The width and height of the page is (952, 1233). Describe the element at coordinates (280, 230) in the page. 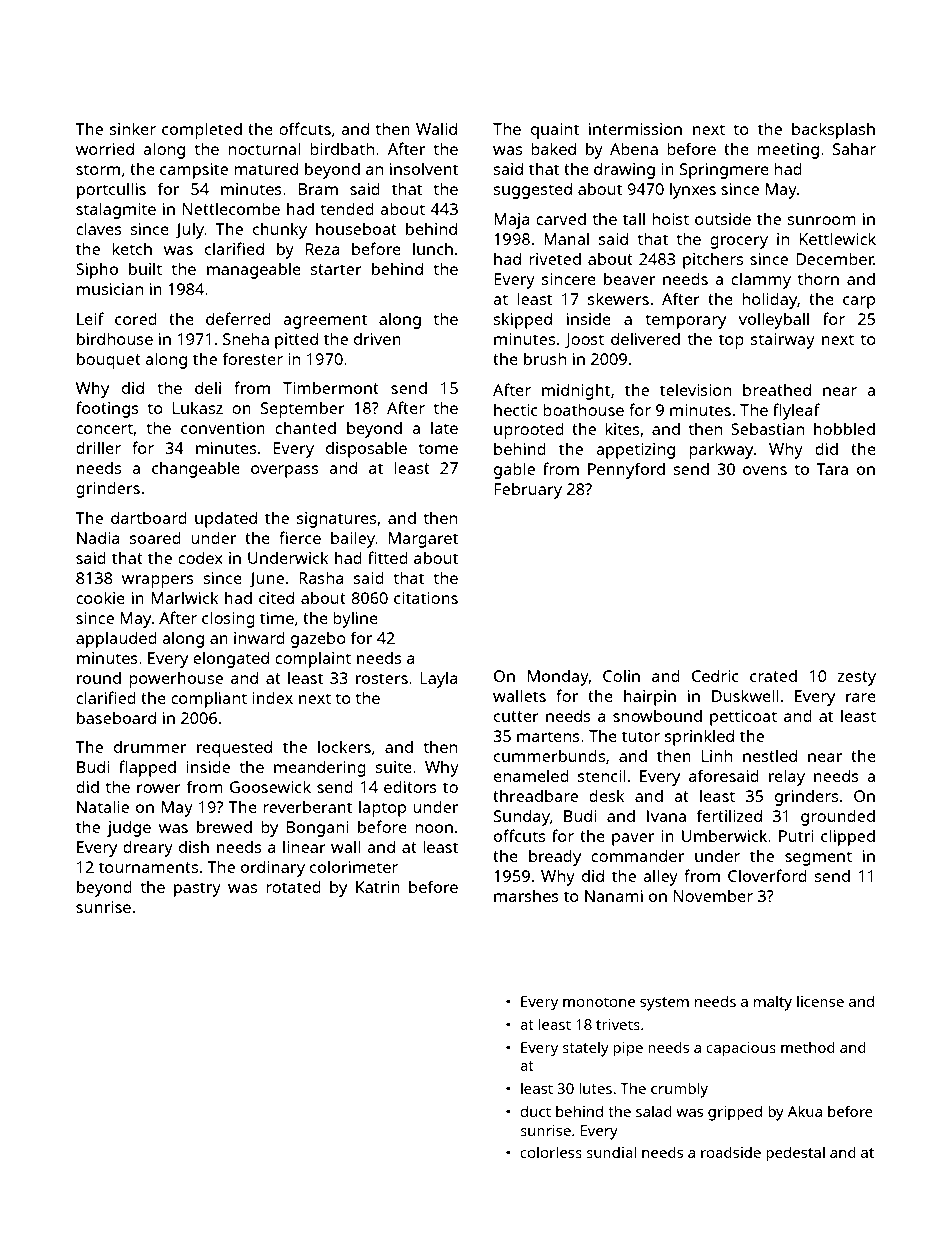

I see `chunky` at that location.
